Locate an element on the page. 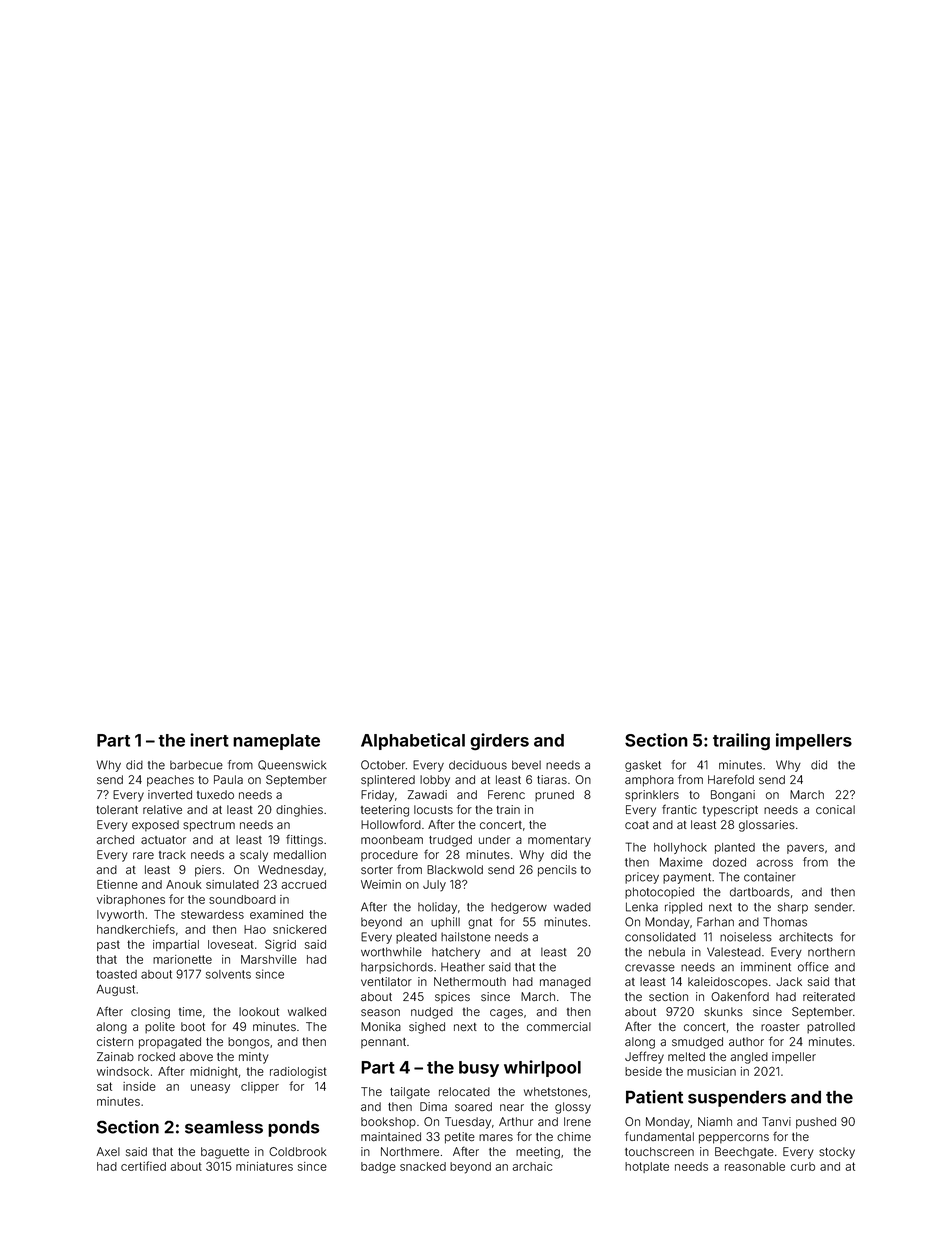  sprinklers is located at coordinates (652, 796).
